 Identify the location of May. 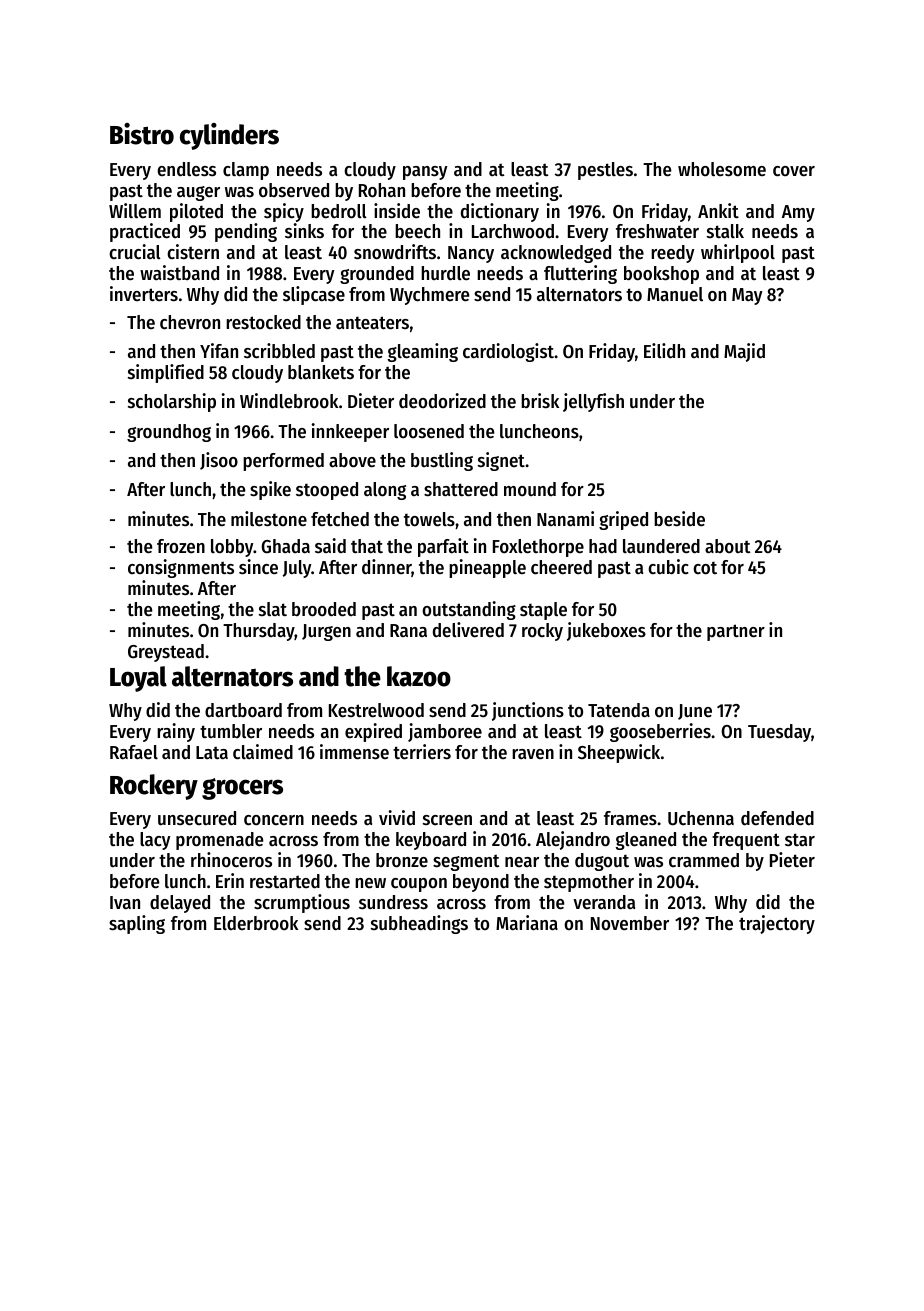
(747, 296).
